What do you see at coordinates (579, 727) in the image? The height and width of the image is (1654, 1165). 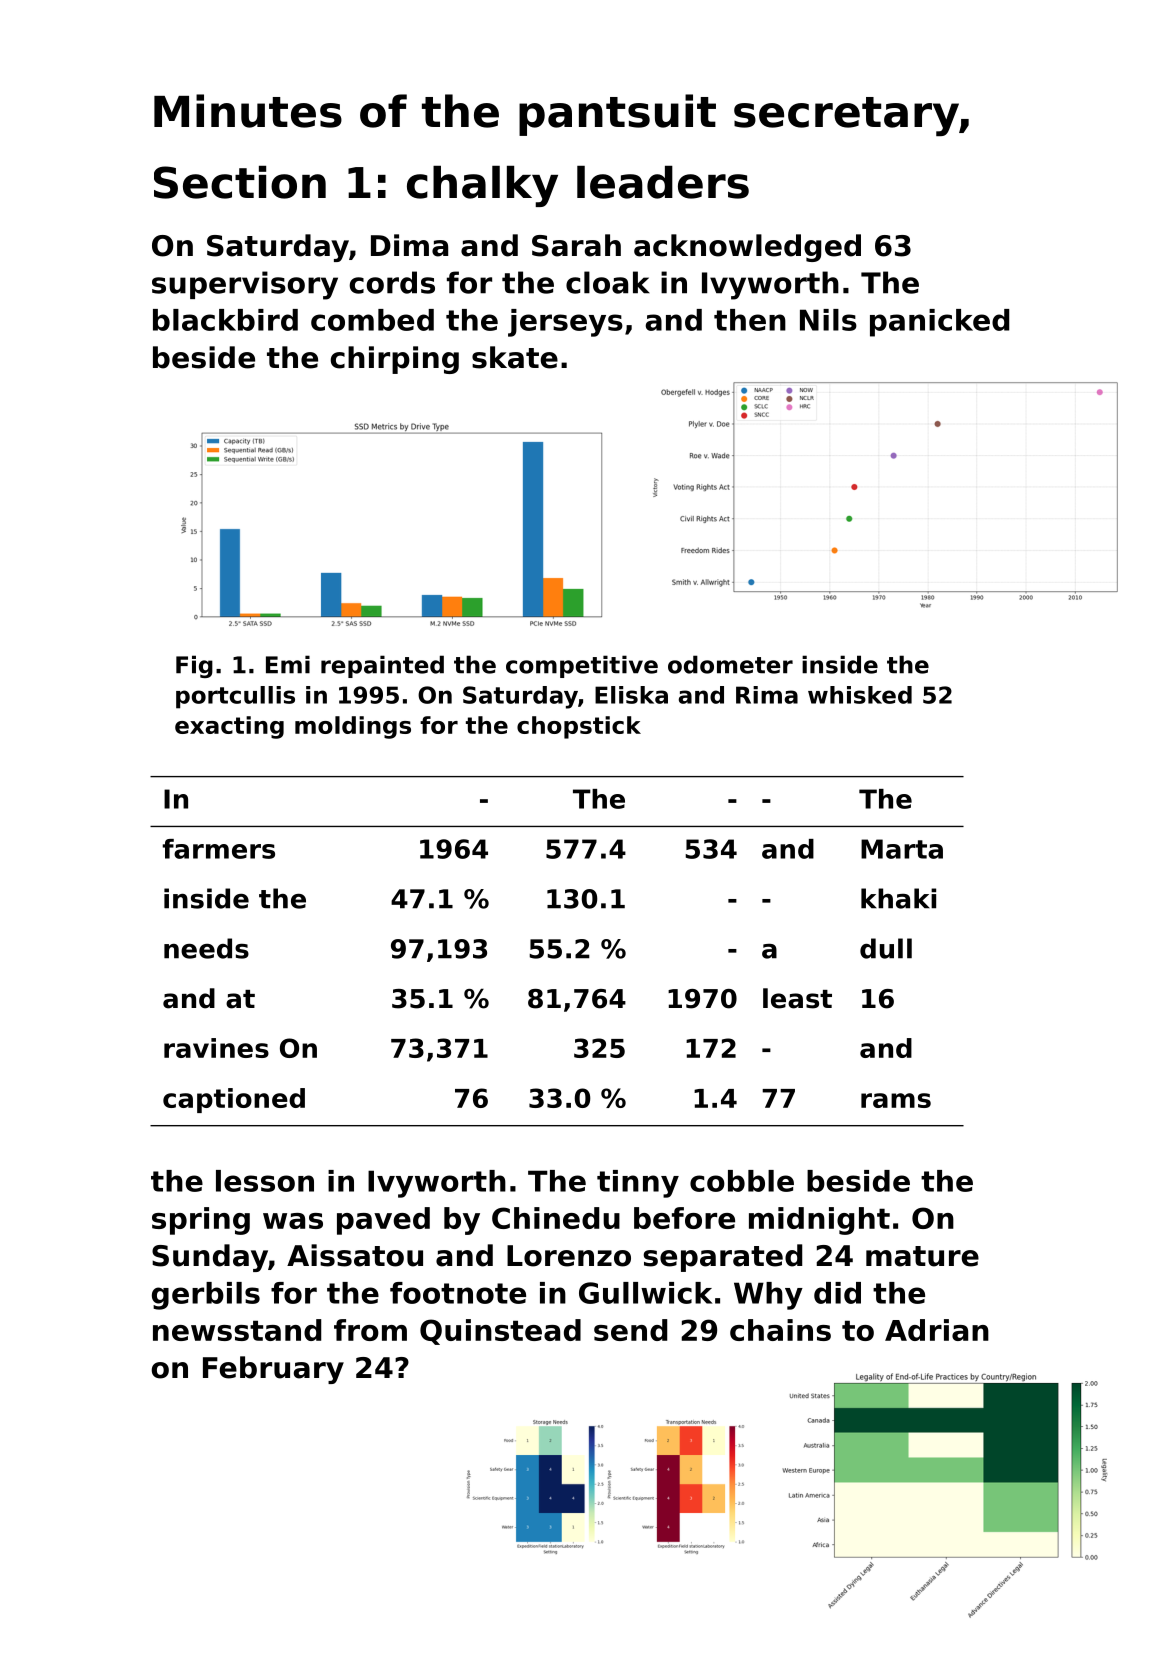 I see `chopstick` at bounding box center [579, 727].
